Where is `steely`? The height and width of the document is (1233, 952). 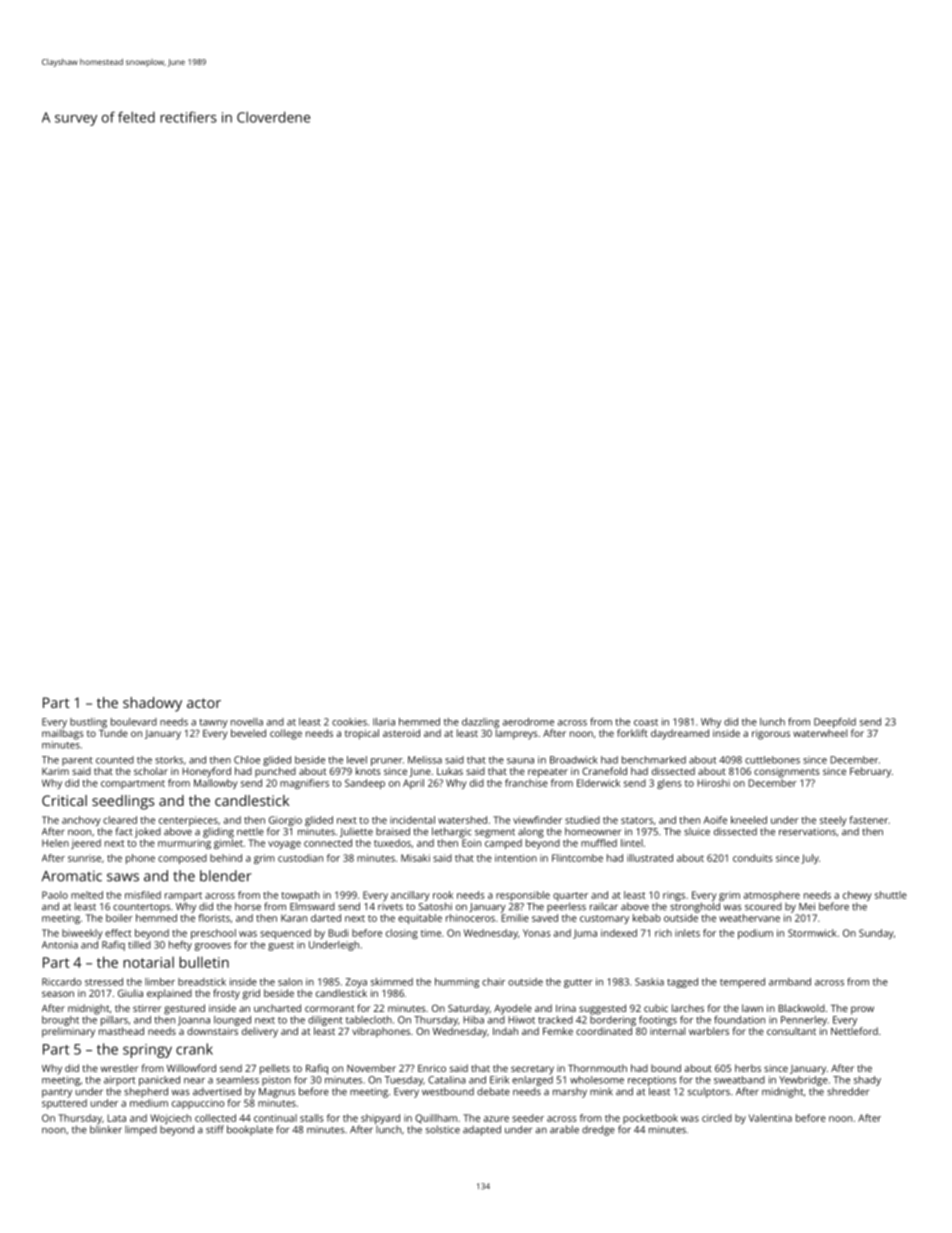
steely is located at coordinates (833, 821).
